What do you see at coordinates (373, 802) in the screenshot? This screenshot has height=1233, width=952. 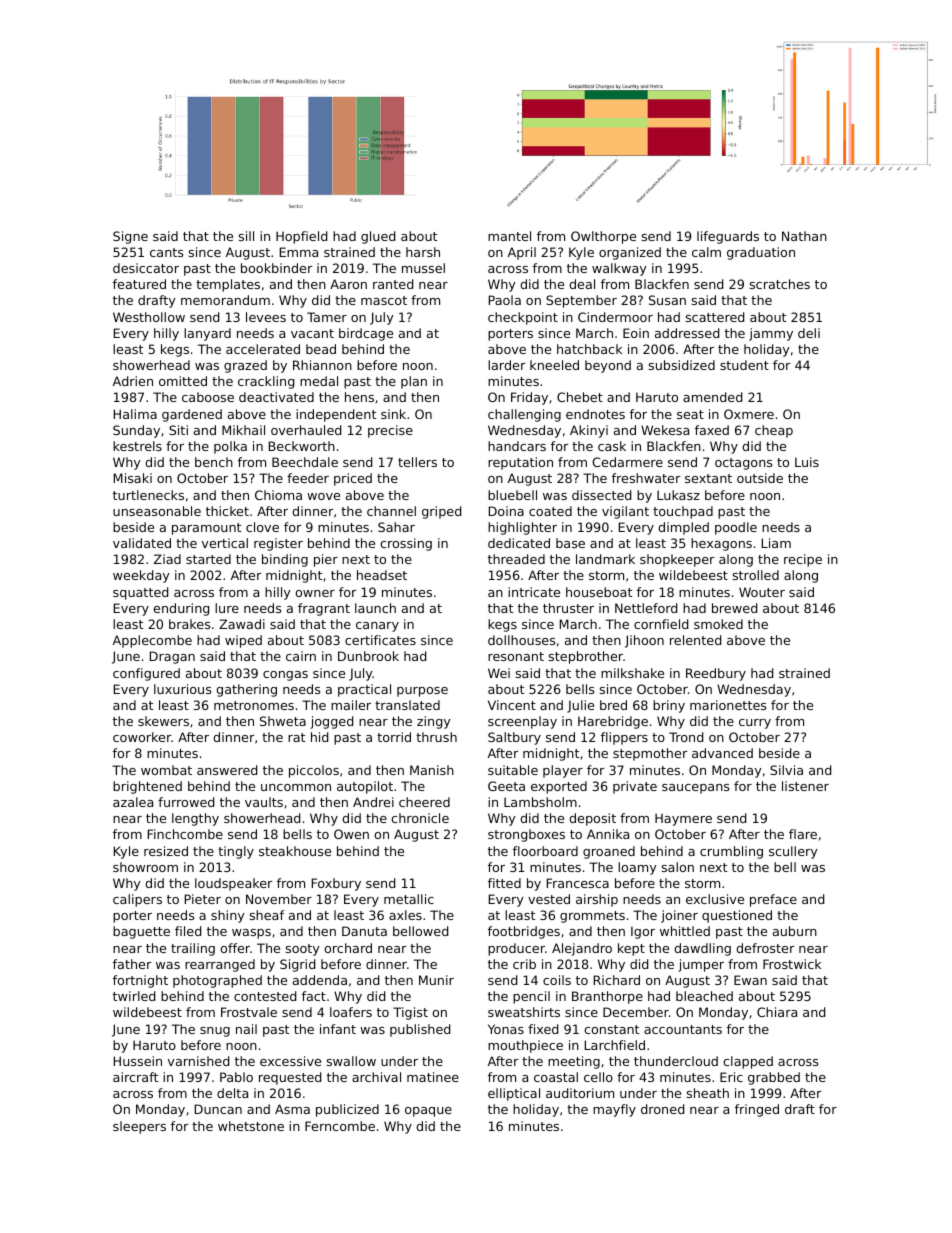 I see `Andrei` at bounding box center [373, 802].
